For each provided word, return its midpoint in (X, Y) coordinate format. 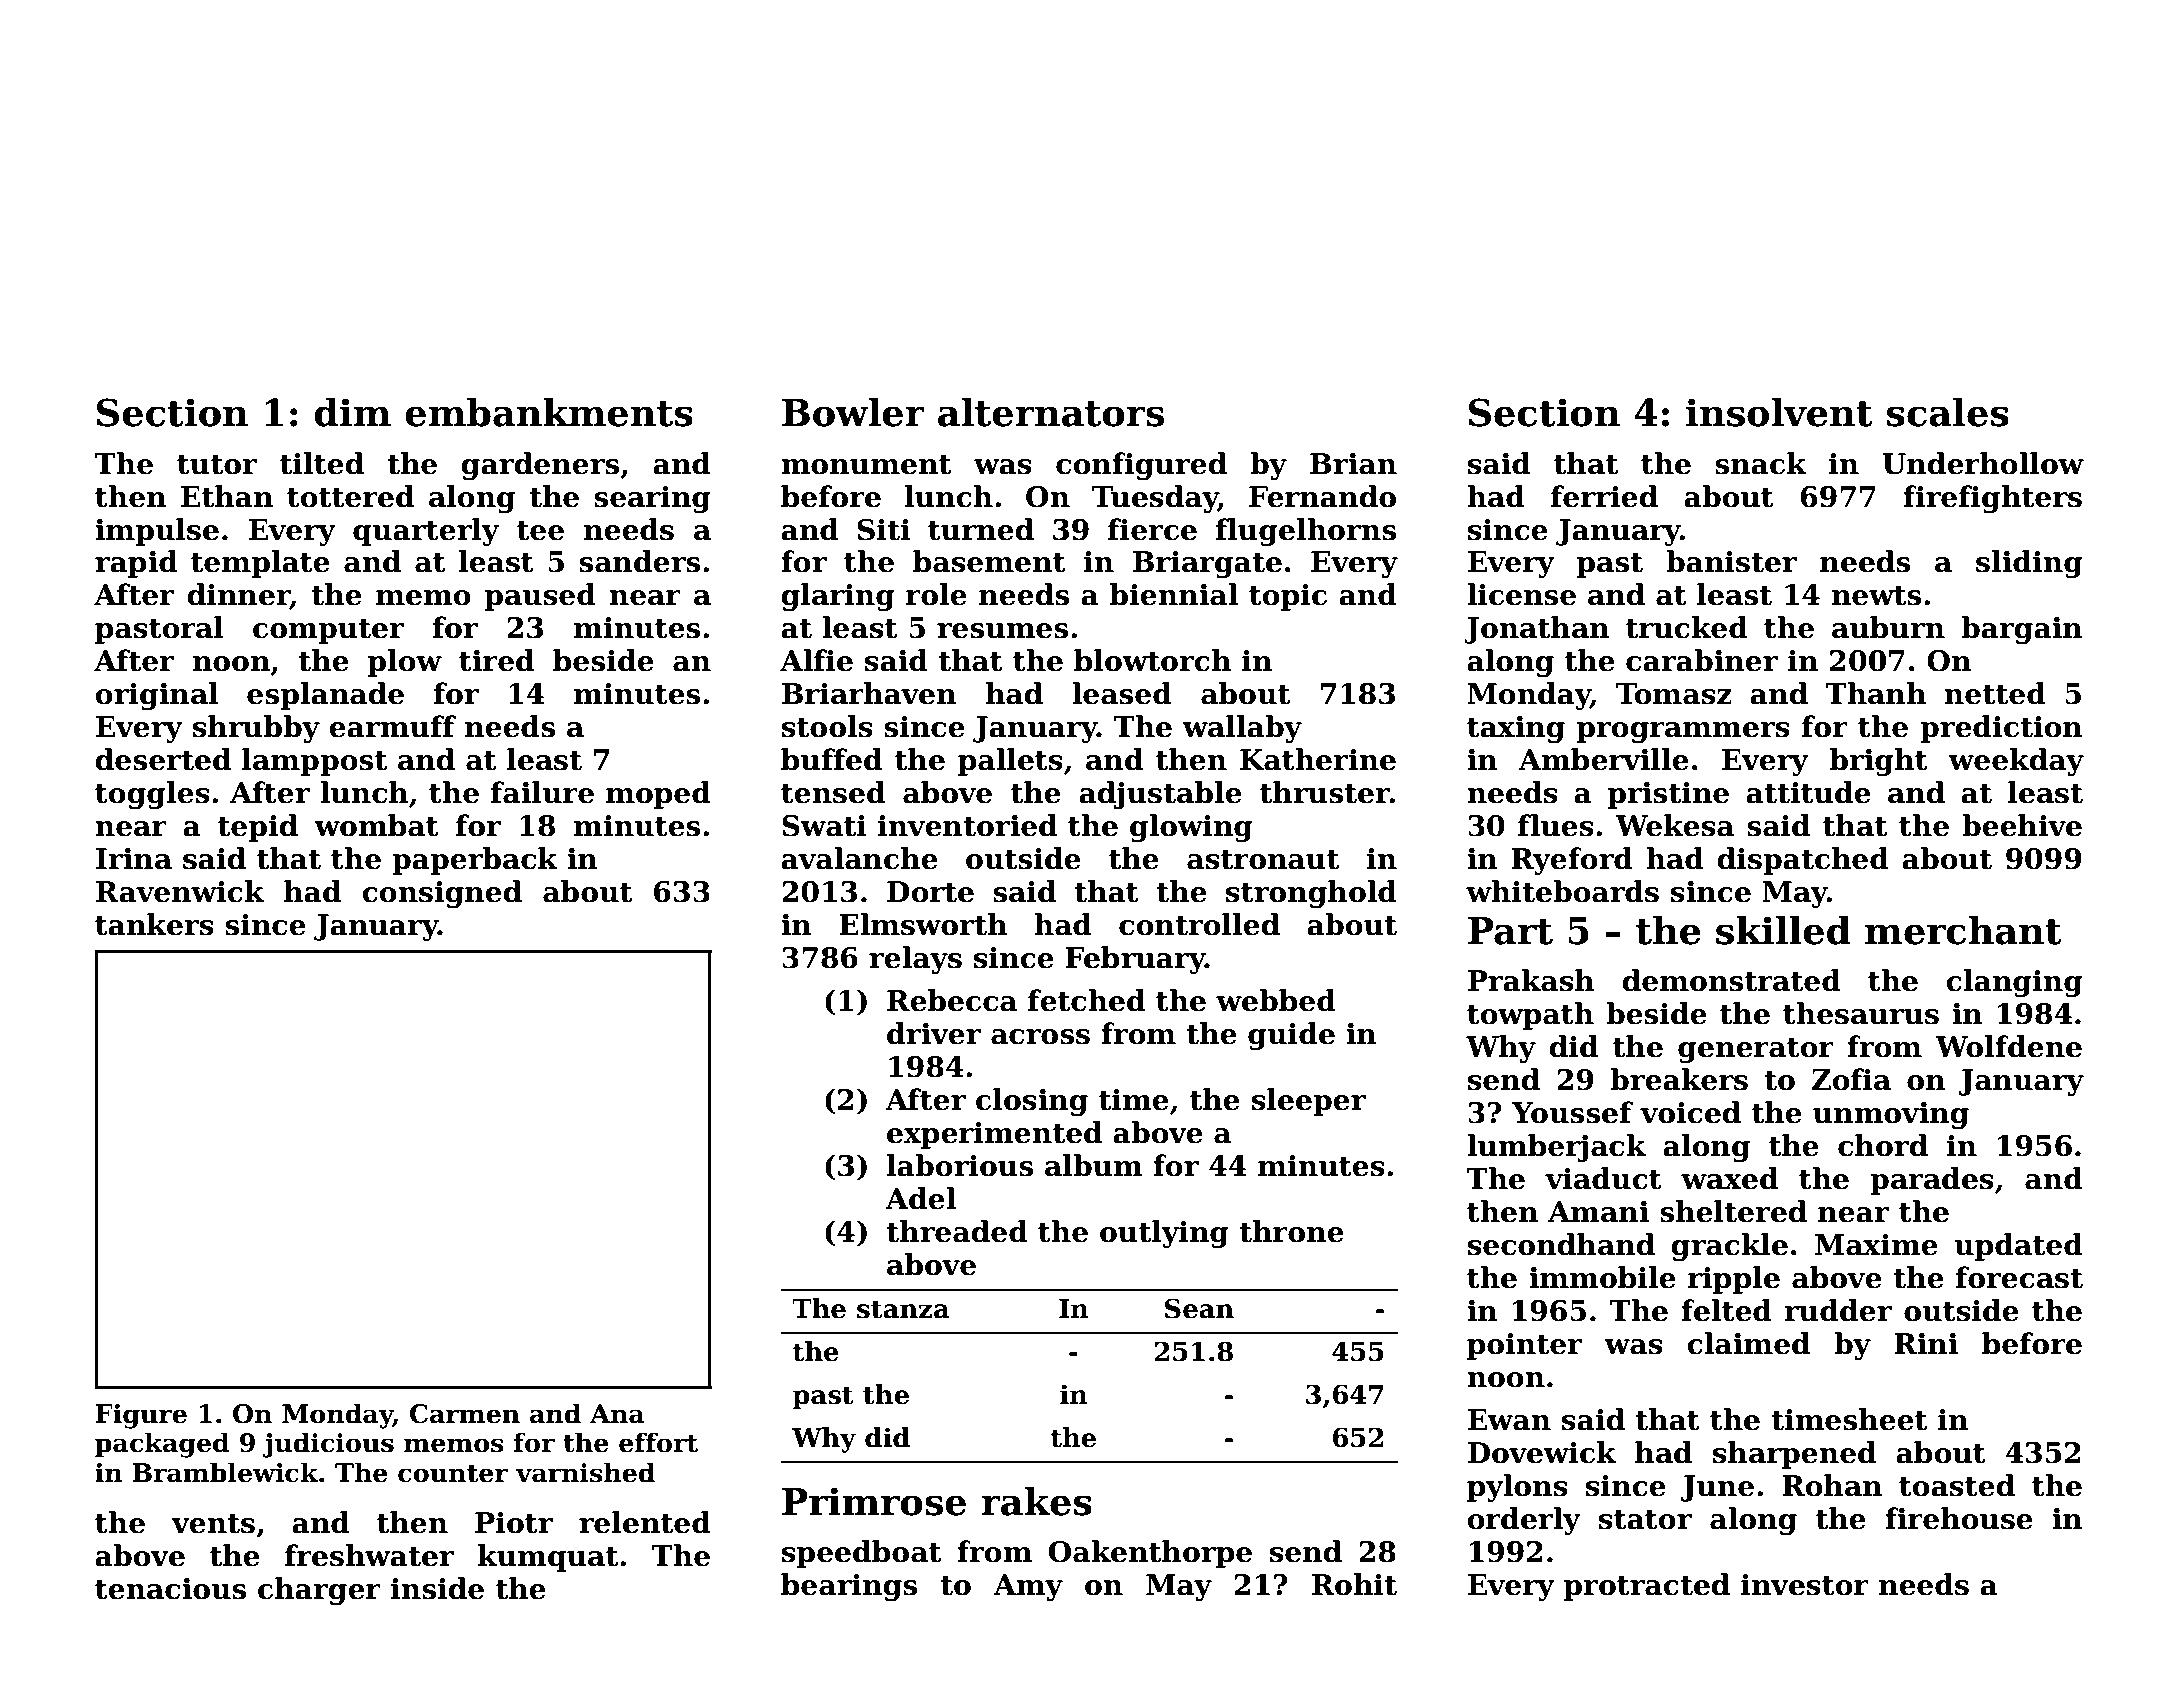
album (1094, 1165)
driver (934, 1033)
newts (1876, 596)
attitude (1808, 792)
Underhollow (1983, 463)
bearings (849, 1587)
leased (1122, 693)
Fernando (1322, 496)
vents (213, 1524)
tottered (350, 496)
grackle (1729, 1247)
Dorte (930, 892)
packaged (162, 1445)
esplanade (325, 696)
